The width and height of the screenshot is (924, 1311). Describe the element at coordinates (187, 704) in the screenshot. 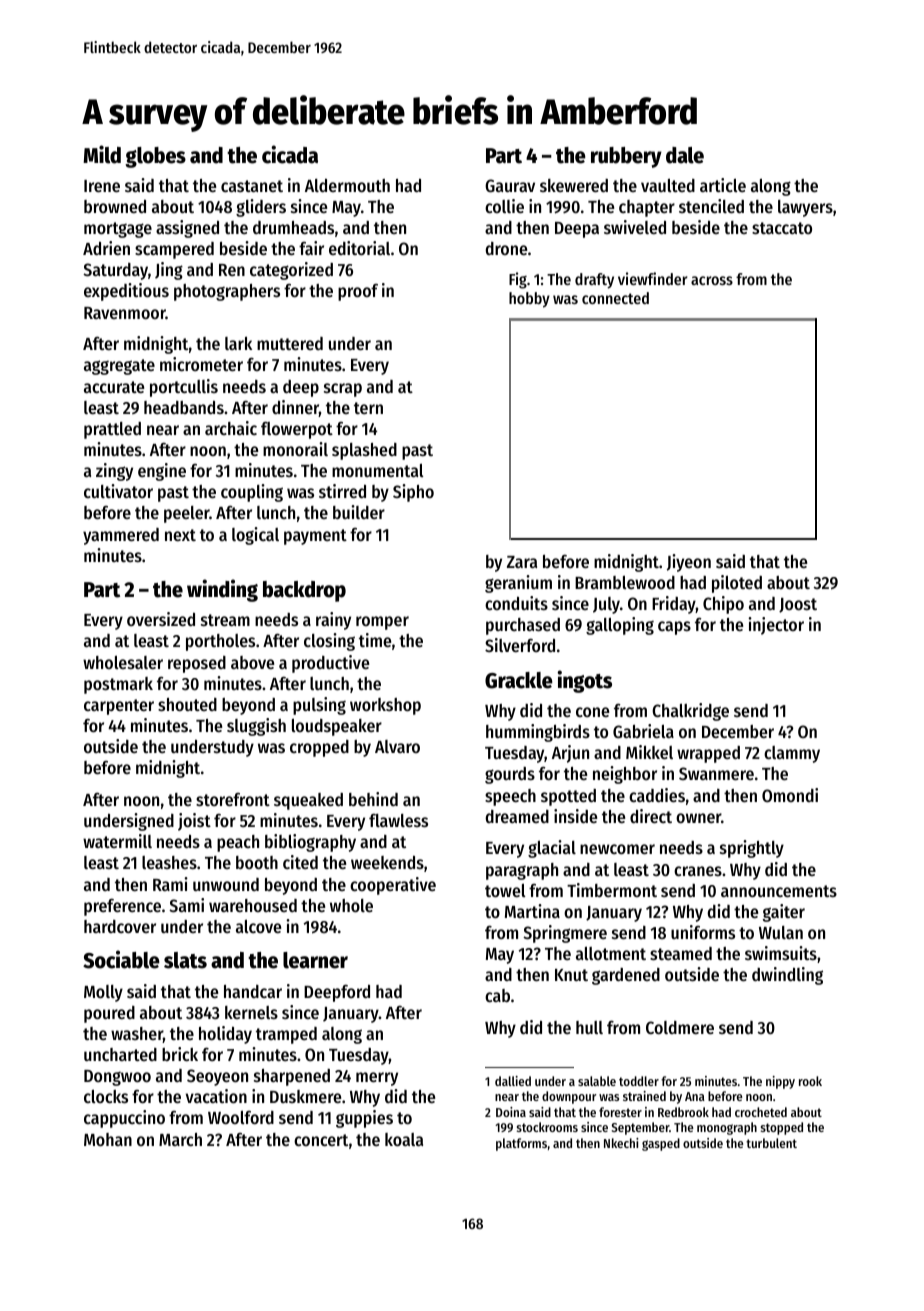

I see `shouted` at that location.
